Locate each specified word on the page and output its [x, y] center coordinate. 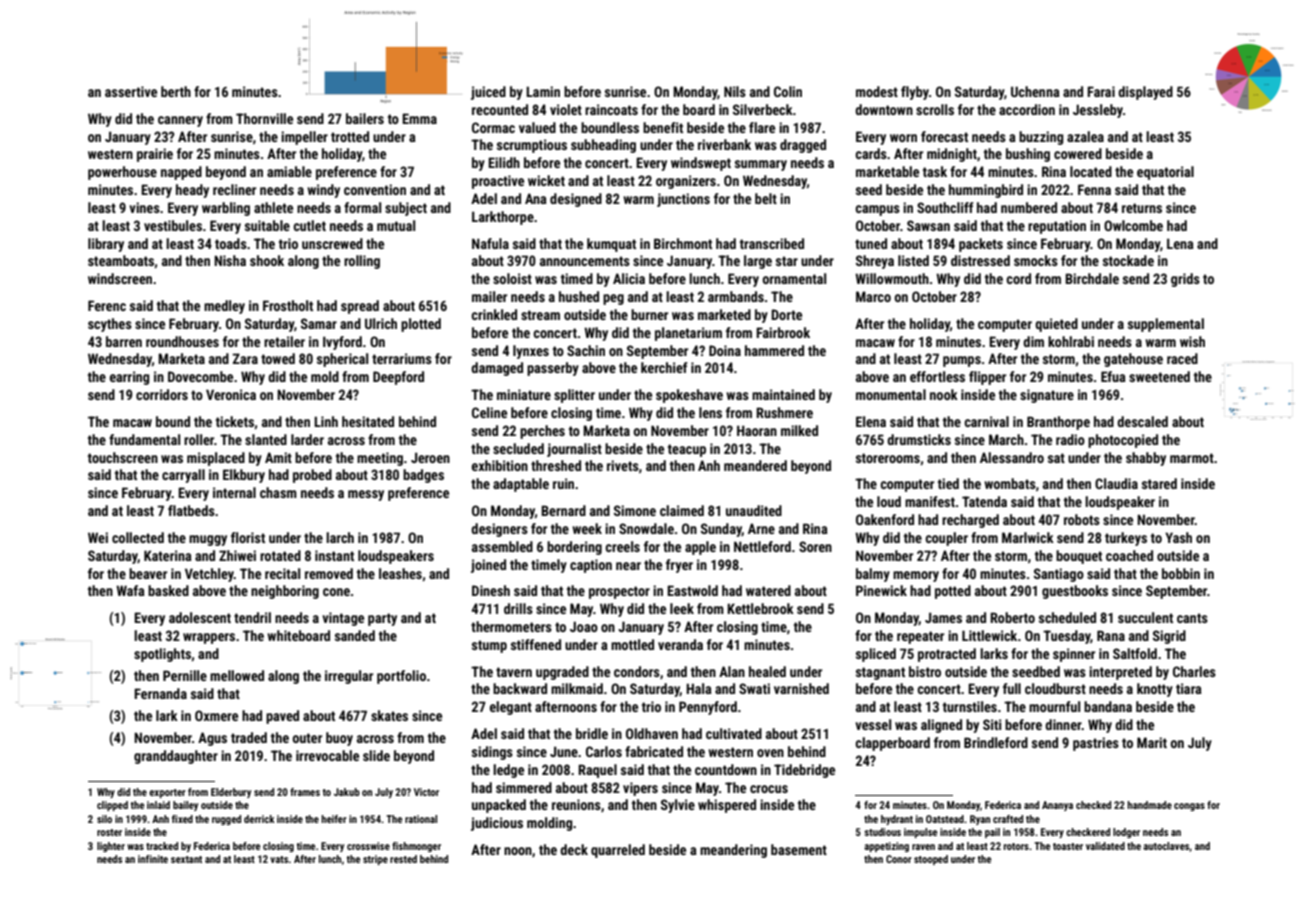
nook [944, 394]
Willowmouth [892, 278]
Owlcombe [1133, 225]
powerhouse [122, 173]
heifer [334, 819]
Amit [278, 457]
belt [766, 198]
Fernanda [160, 693]
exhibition [500, 465]
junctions [683, 200]
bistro [925, 671]
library [106, 245]
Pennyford [708, 708]
